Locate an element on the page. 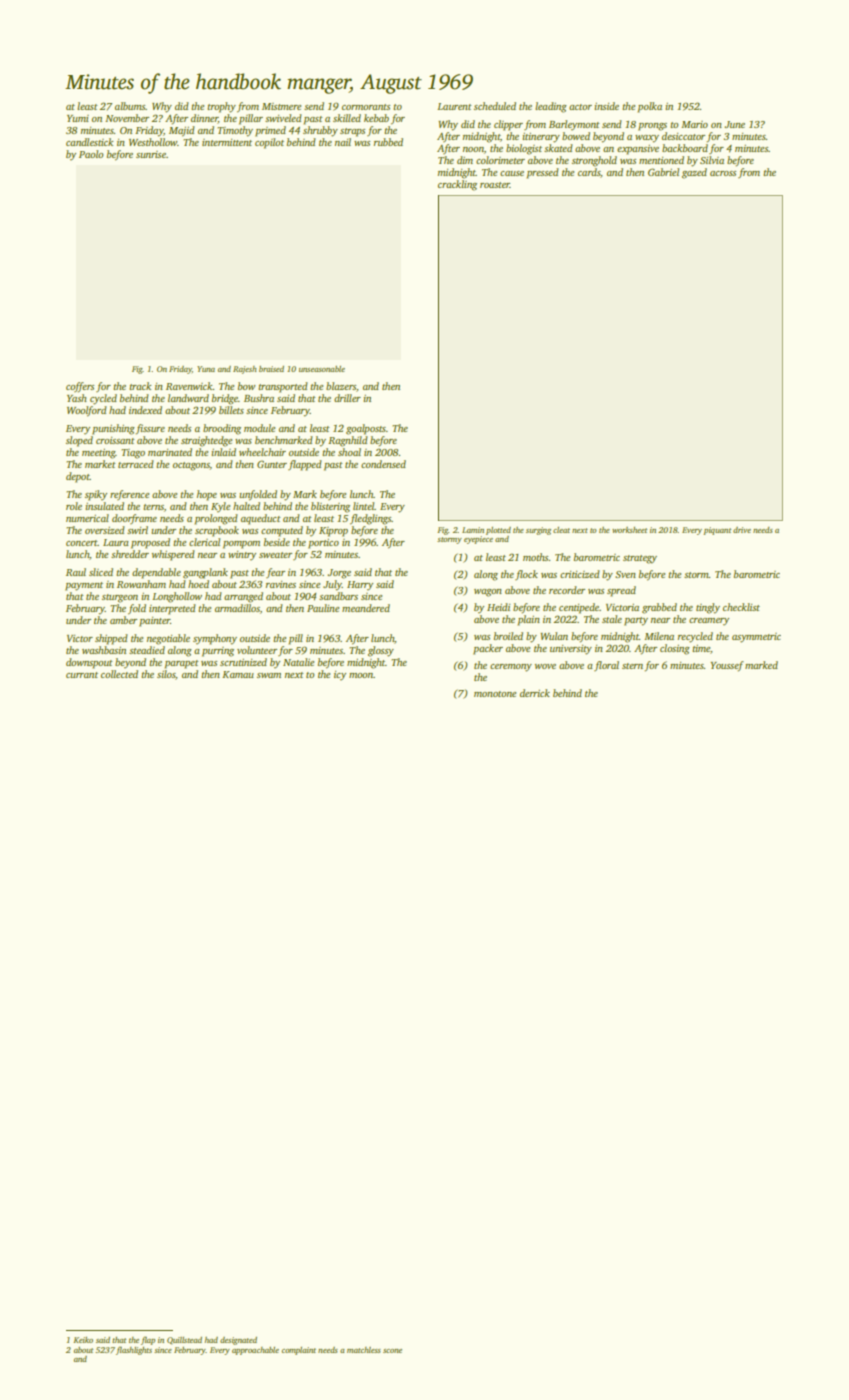 The image size is (849, 1400). Kamau is located at coordinates (238, 674).
